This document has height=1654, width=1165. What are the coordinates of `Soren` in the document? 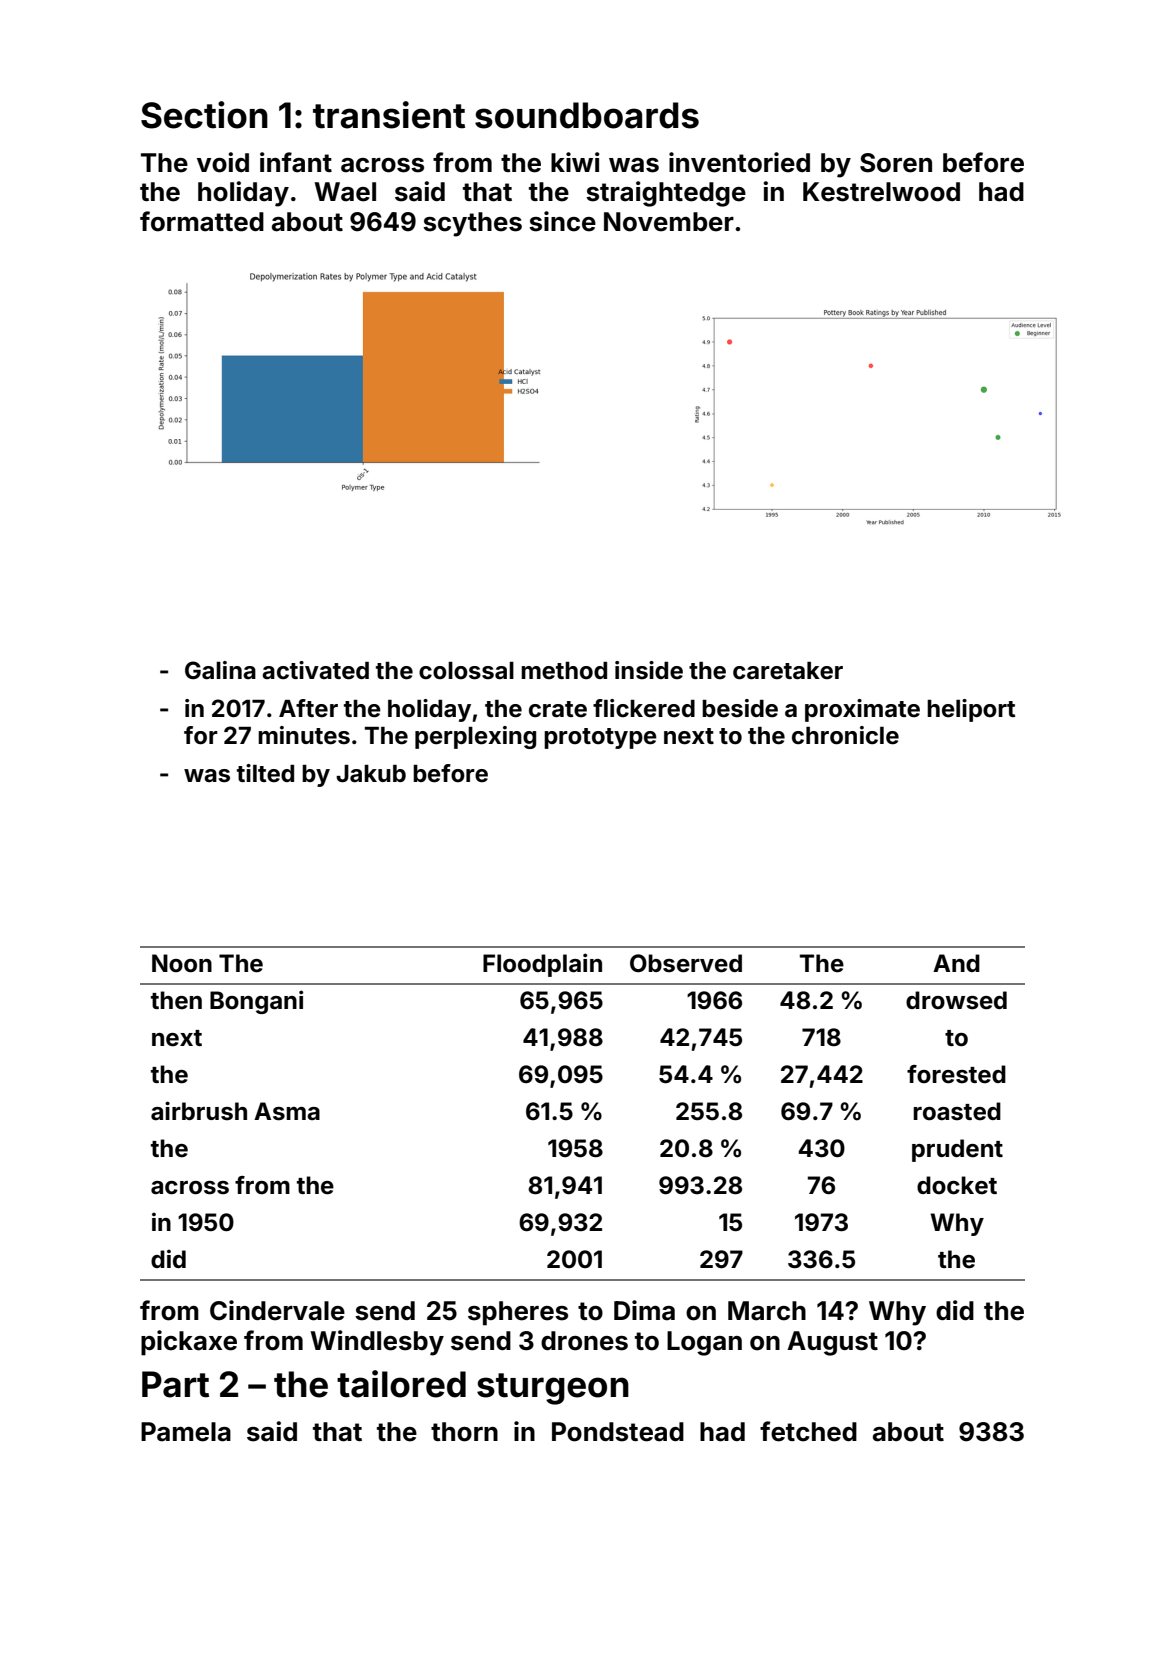 It's located at (896, 163).
